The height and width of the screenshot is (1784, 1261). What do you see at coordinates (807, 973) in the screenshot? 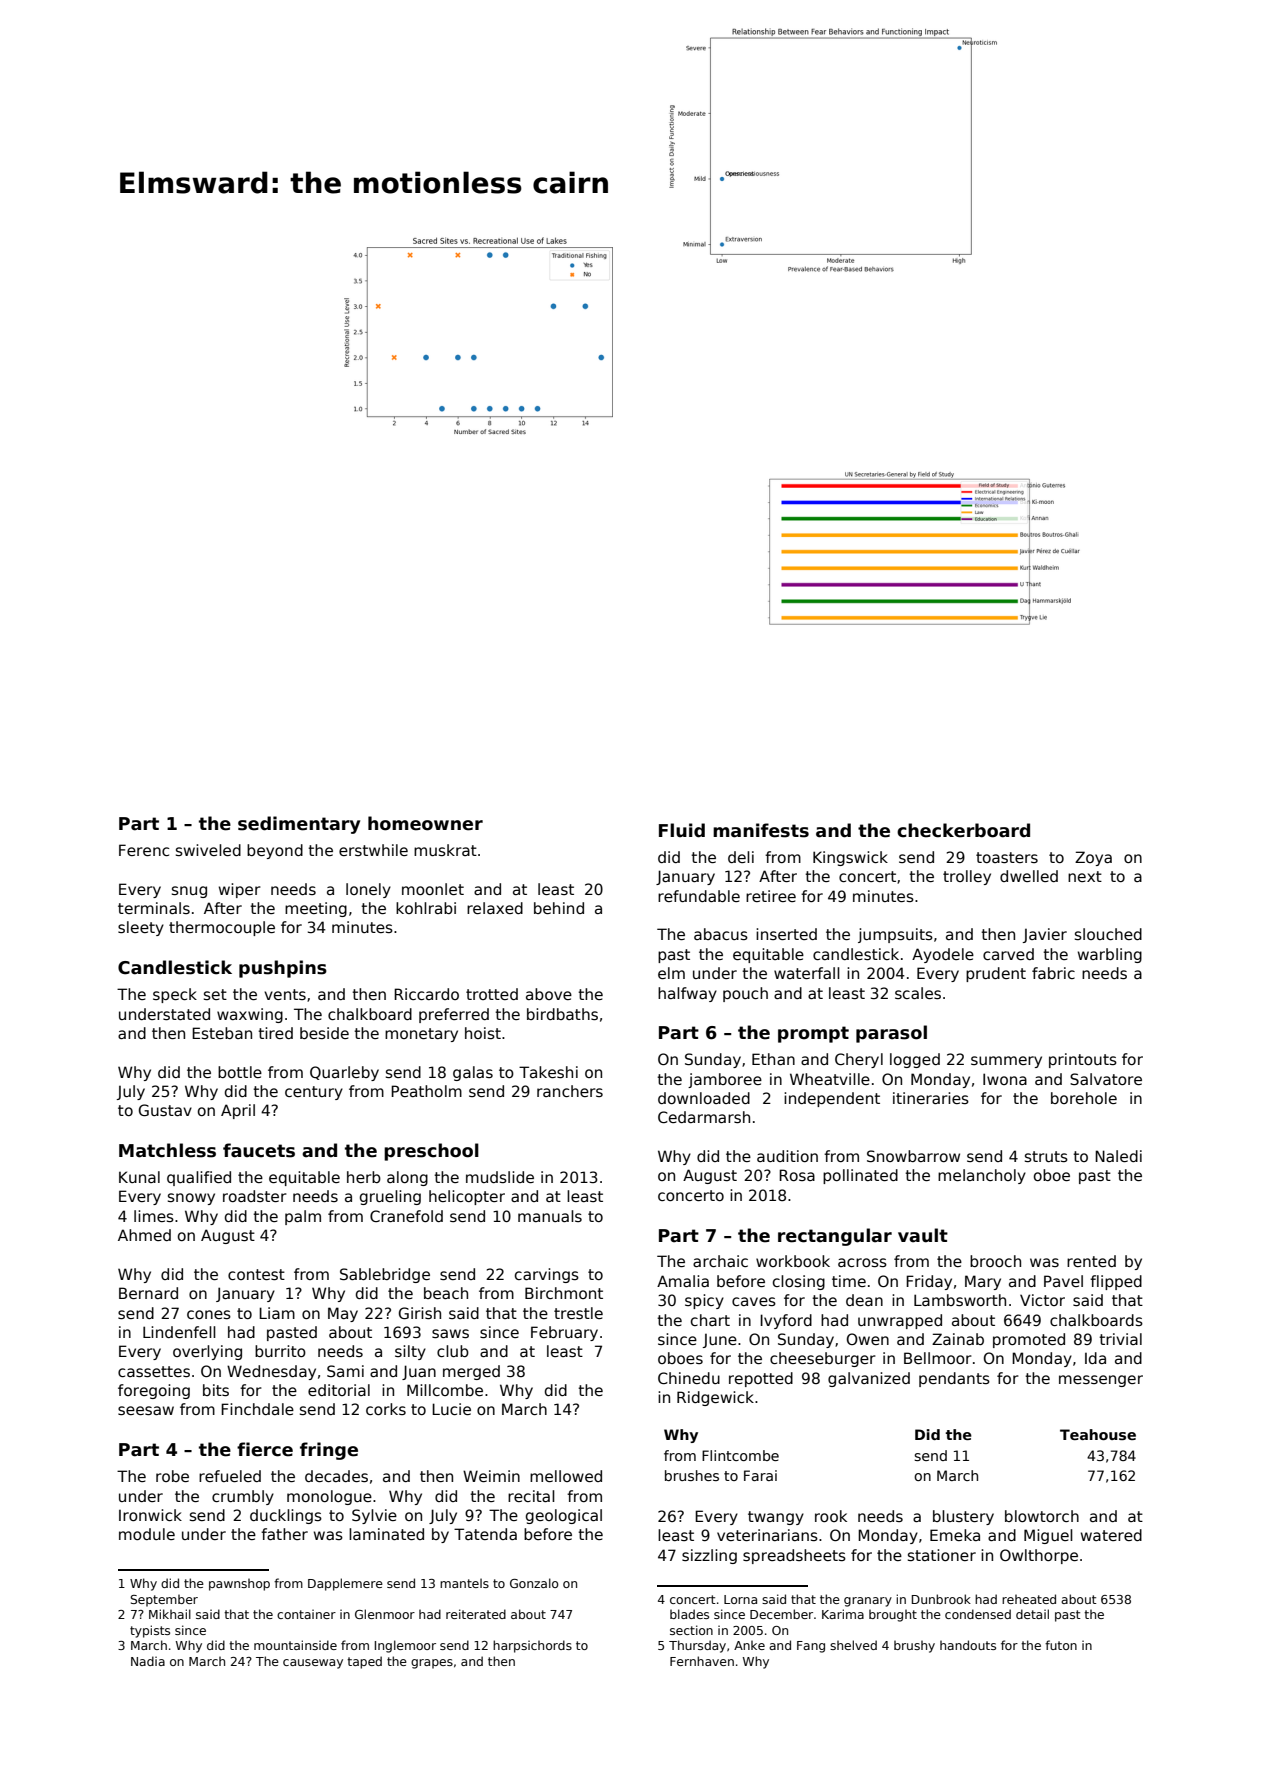
I see `waterfall` at bounding box center [807, 973].
